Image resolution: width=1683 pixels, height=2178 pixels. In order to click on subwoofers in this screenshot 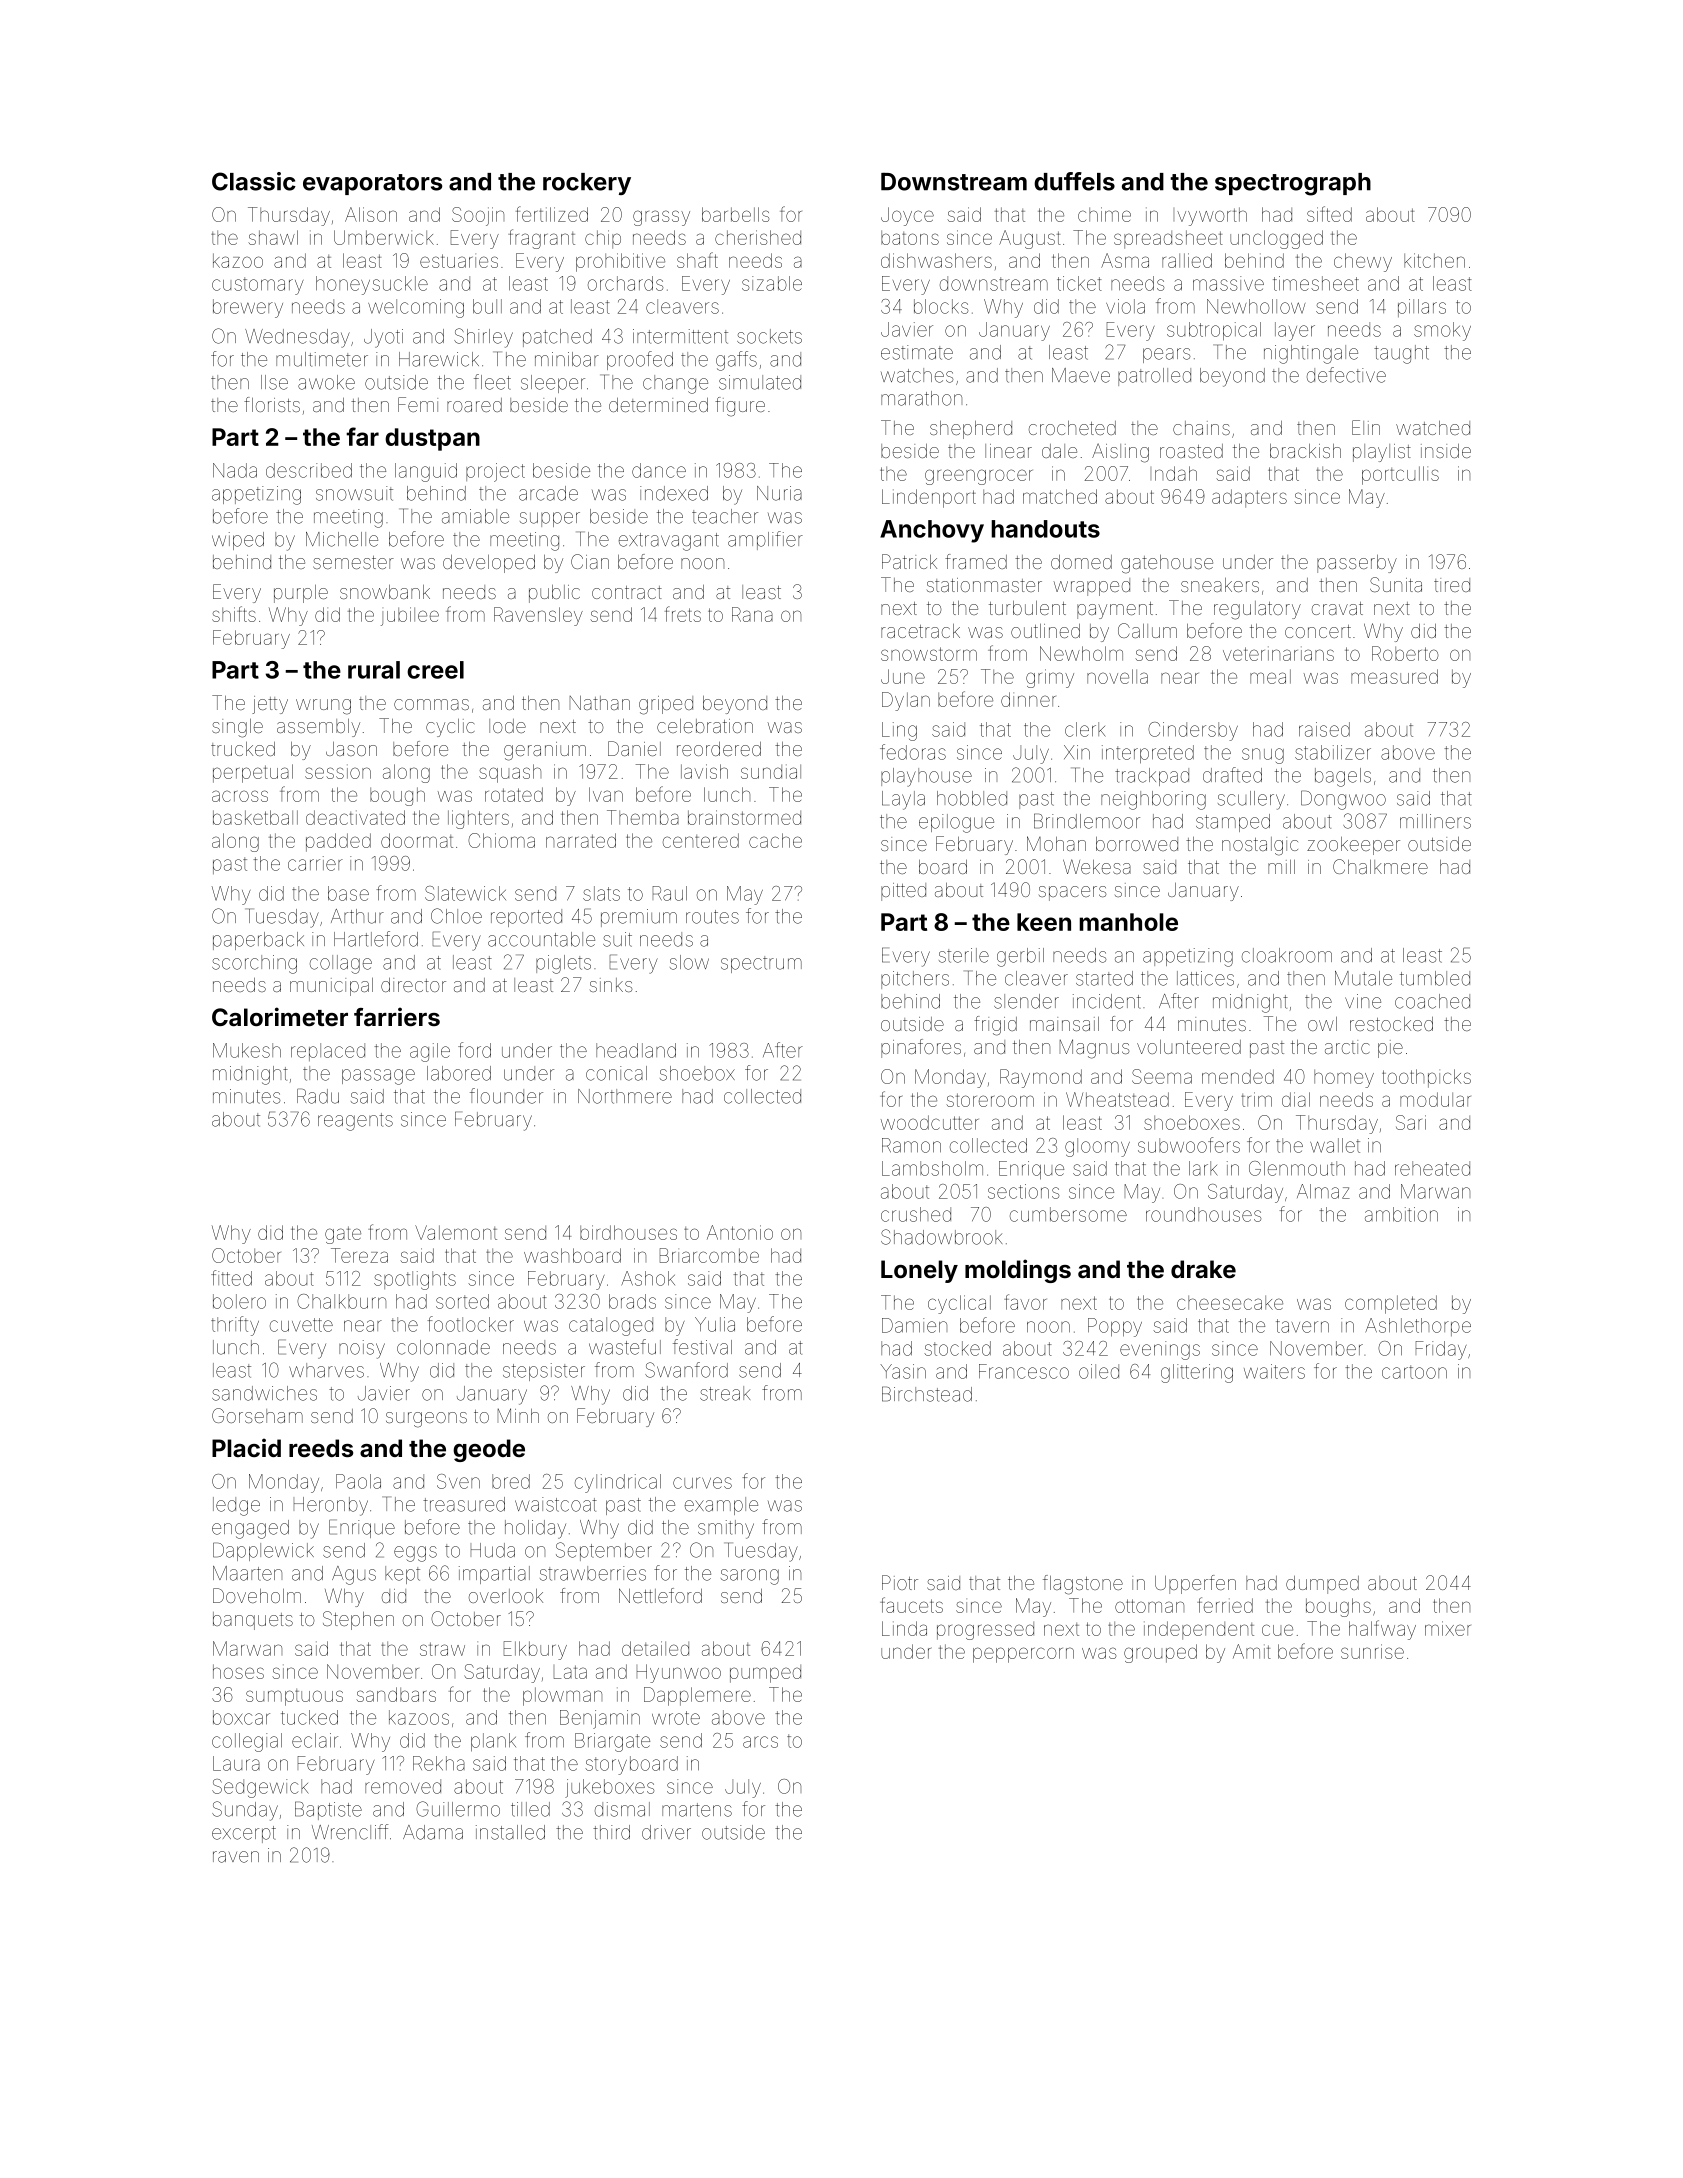, I will do `click(1189, 1145)`.
